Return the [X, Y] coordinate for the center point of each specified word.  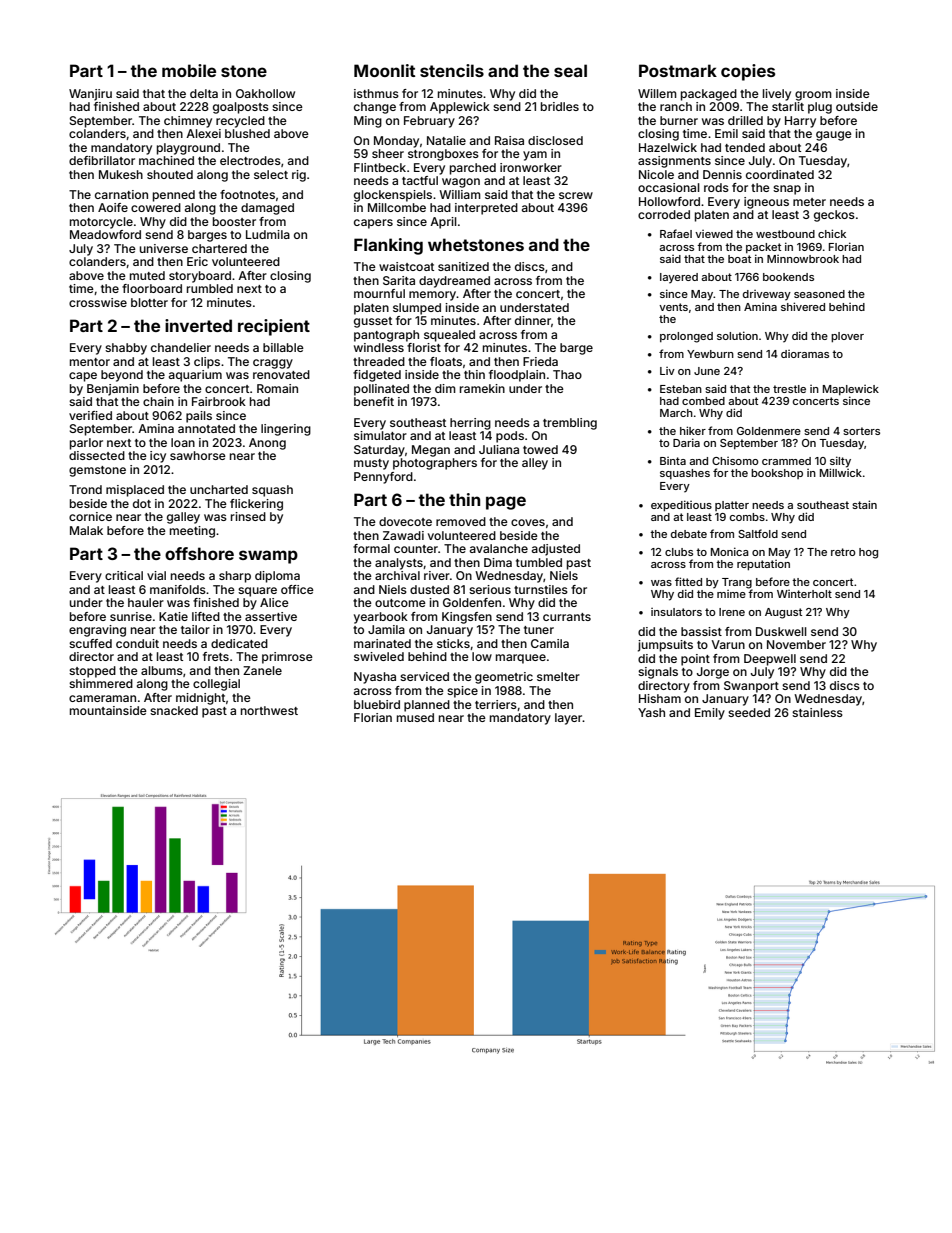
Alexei [203, 133]
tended [745, 147]
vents [673, 307]
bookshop [777, 474]
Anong [267, 444]
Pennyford [383, 478]
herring [470, 424]
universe [164, 248]
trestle [789, 389]
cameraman [102, 698]
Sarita [399, 280]
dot [142, 503]
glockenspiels [393, 196]
